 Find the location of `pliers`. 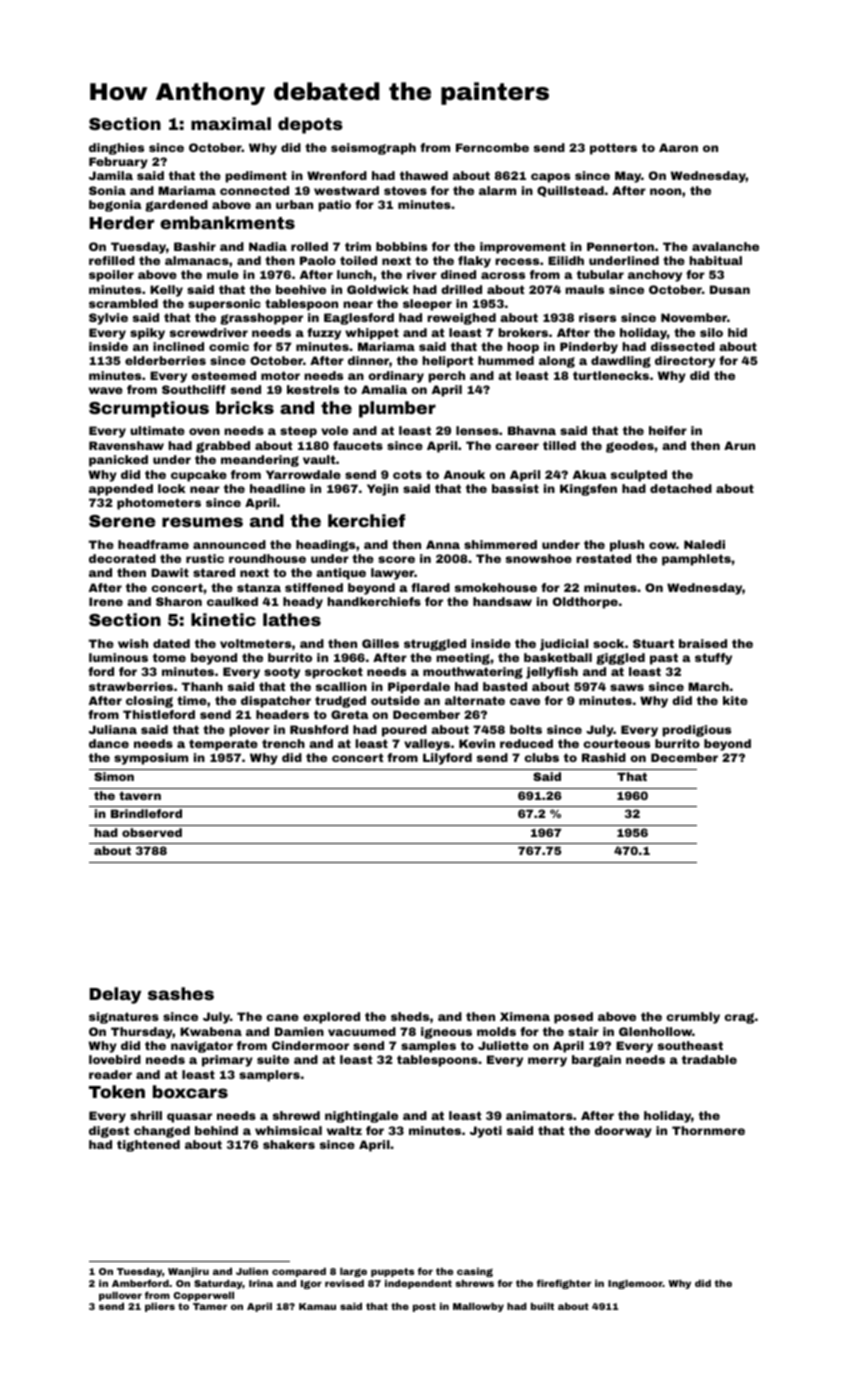

pliers is located at coordinates (160, 1307).
